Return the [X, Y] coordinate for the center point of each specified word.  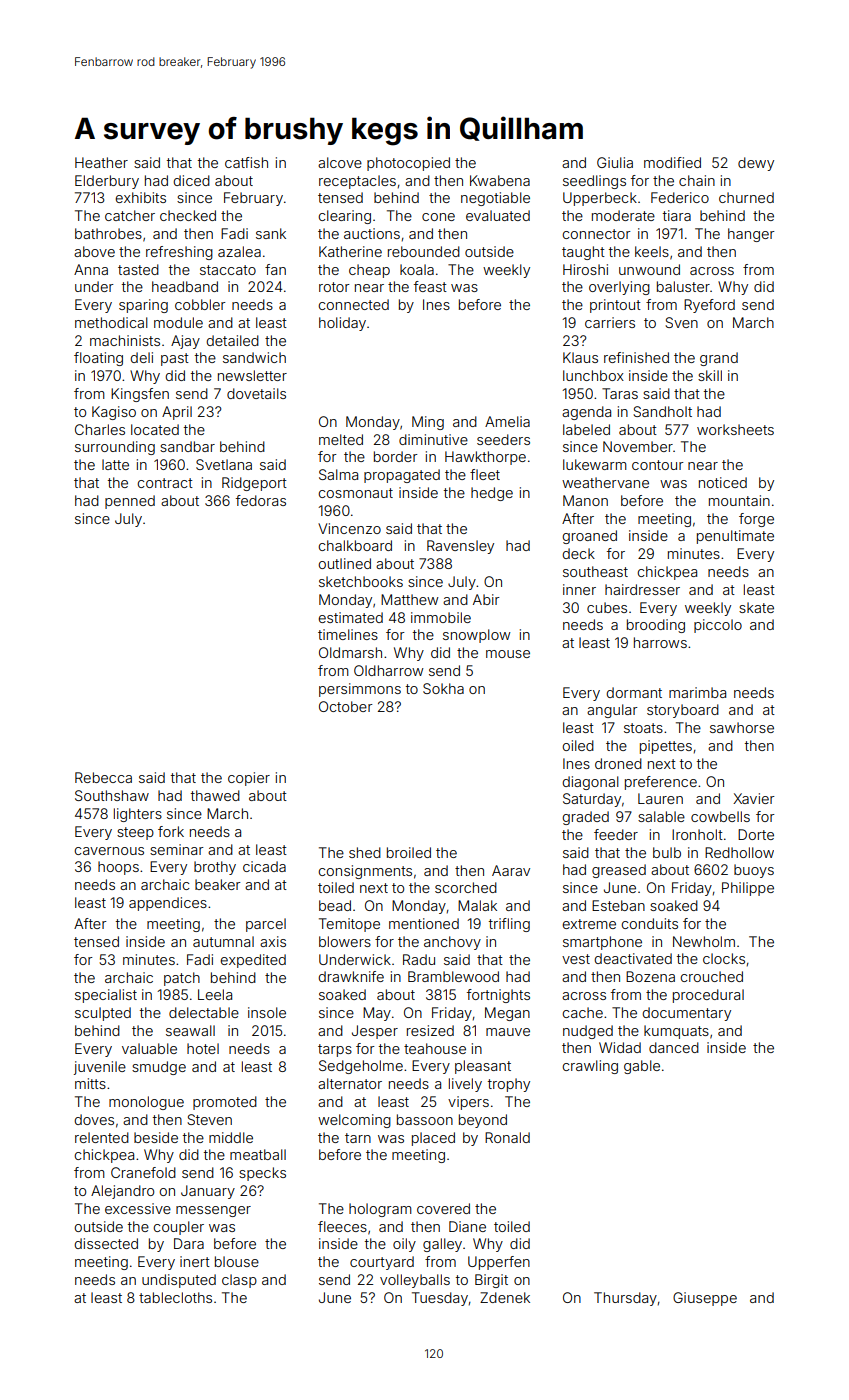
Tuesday [440, 1299]
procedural [708, 996]
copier [249, 779]
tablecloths [175, 1297]
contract [165, 483]
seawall [190, 1030]
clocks [724, 958]
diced [191, 180]
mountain [739, 500]
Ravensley [460, 547]
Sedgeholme [361, 1067]
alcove [340, 162]
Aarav [511, 870]
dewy [756, 164]
